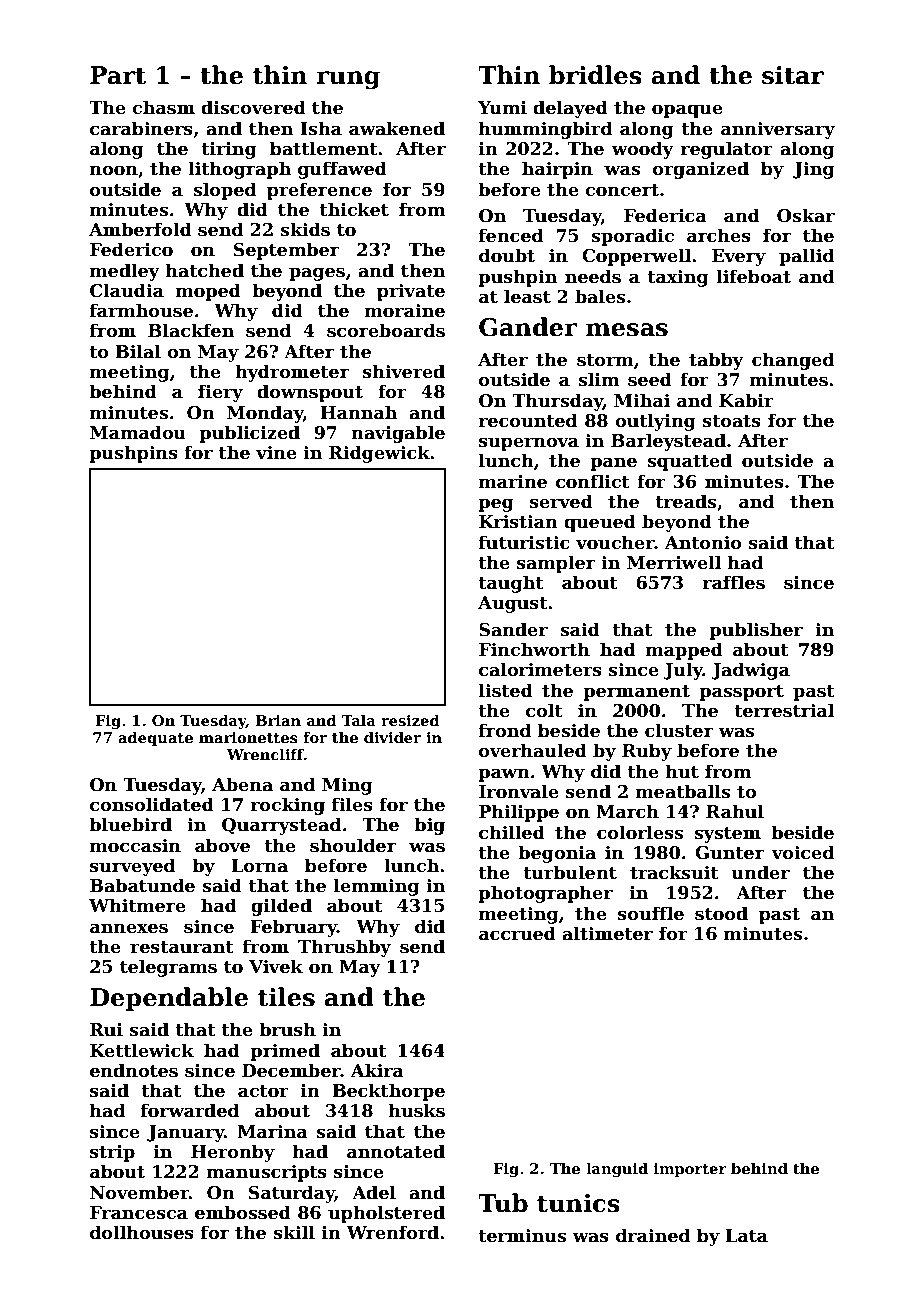  Describe the element at coordinates (222, 845) in the page. I see `above` at that location.
